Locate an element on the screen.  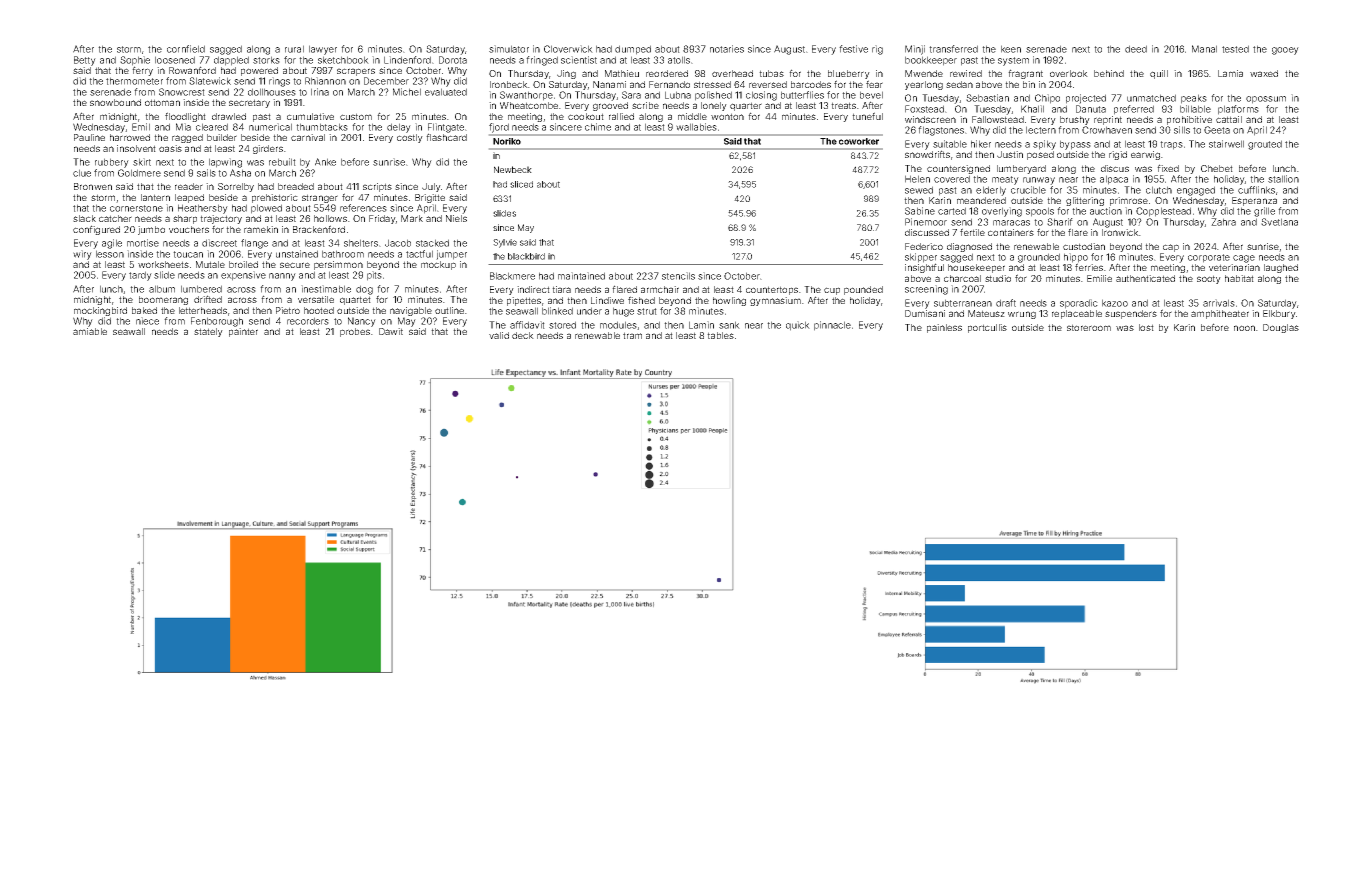
shelters is located at coordinates (361, 243).
